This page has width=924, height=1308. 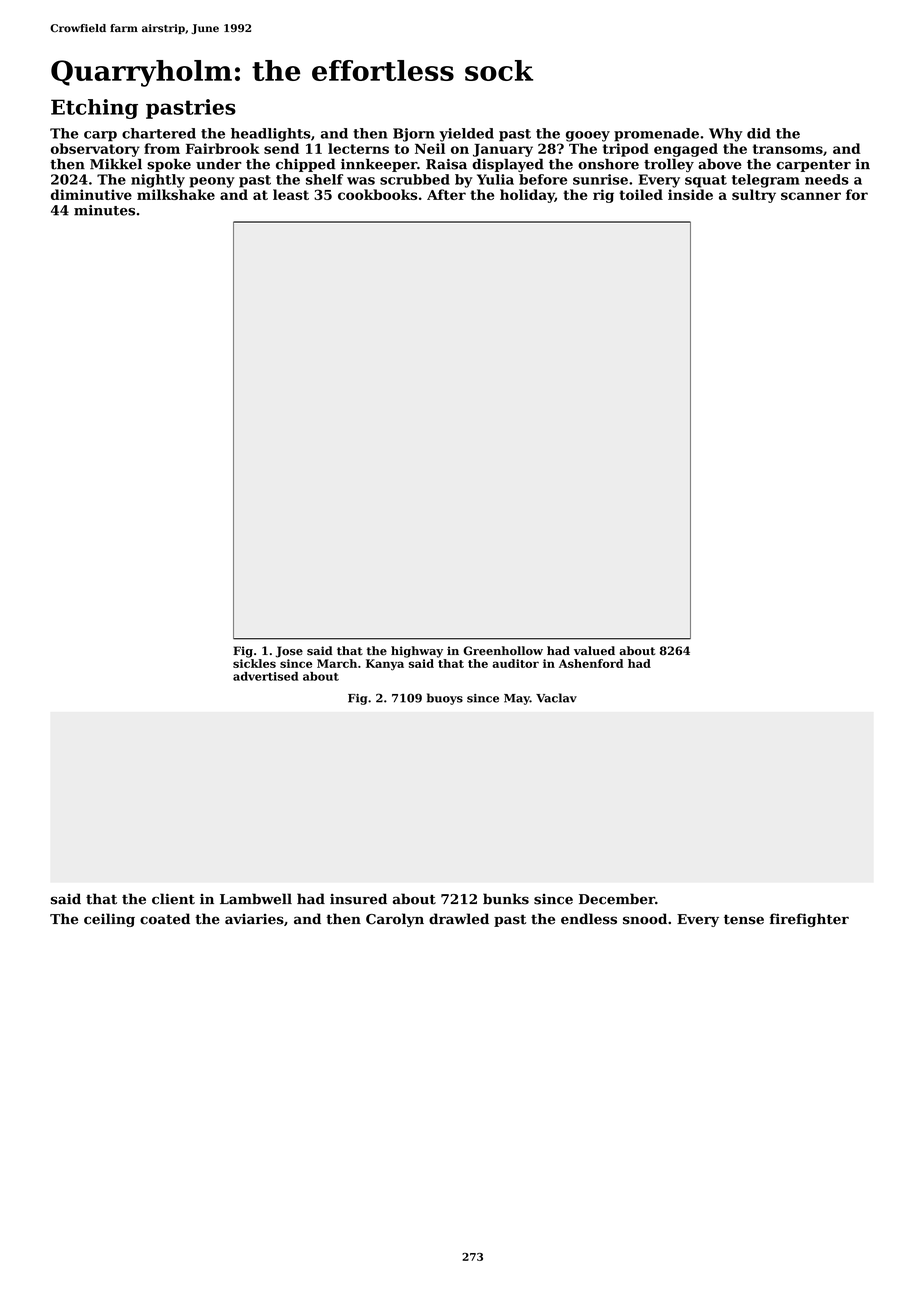 What do you see at coordinates (165, 919) in the page?
I see `coated` at bounding box center [165, 919].
